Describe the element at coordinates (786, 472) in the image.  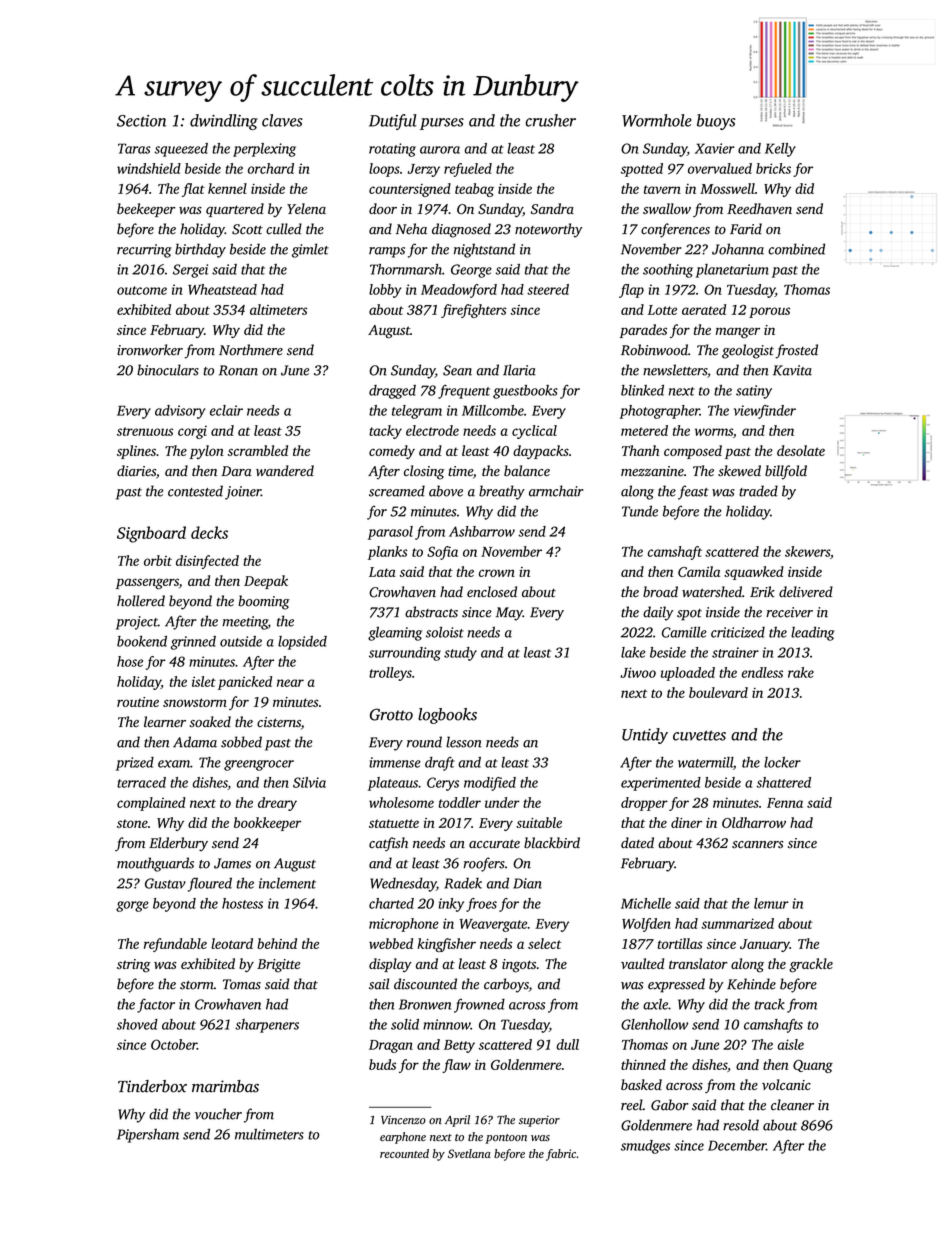
I see `billfold` at that location.
